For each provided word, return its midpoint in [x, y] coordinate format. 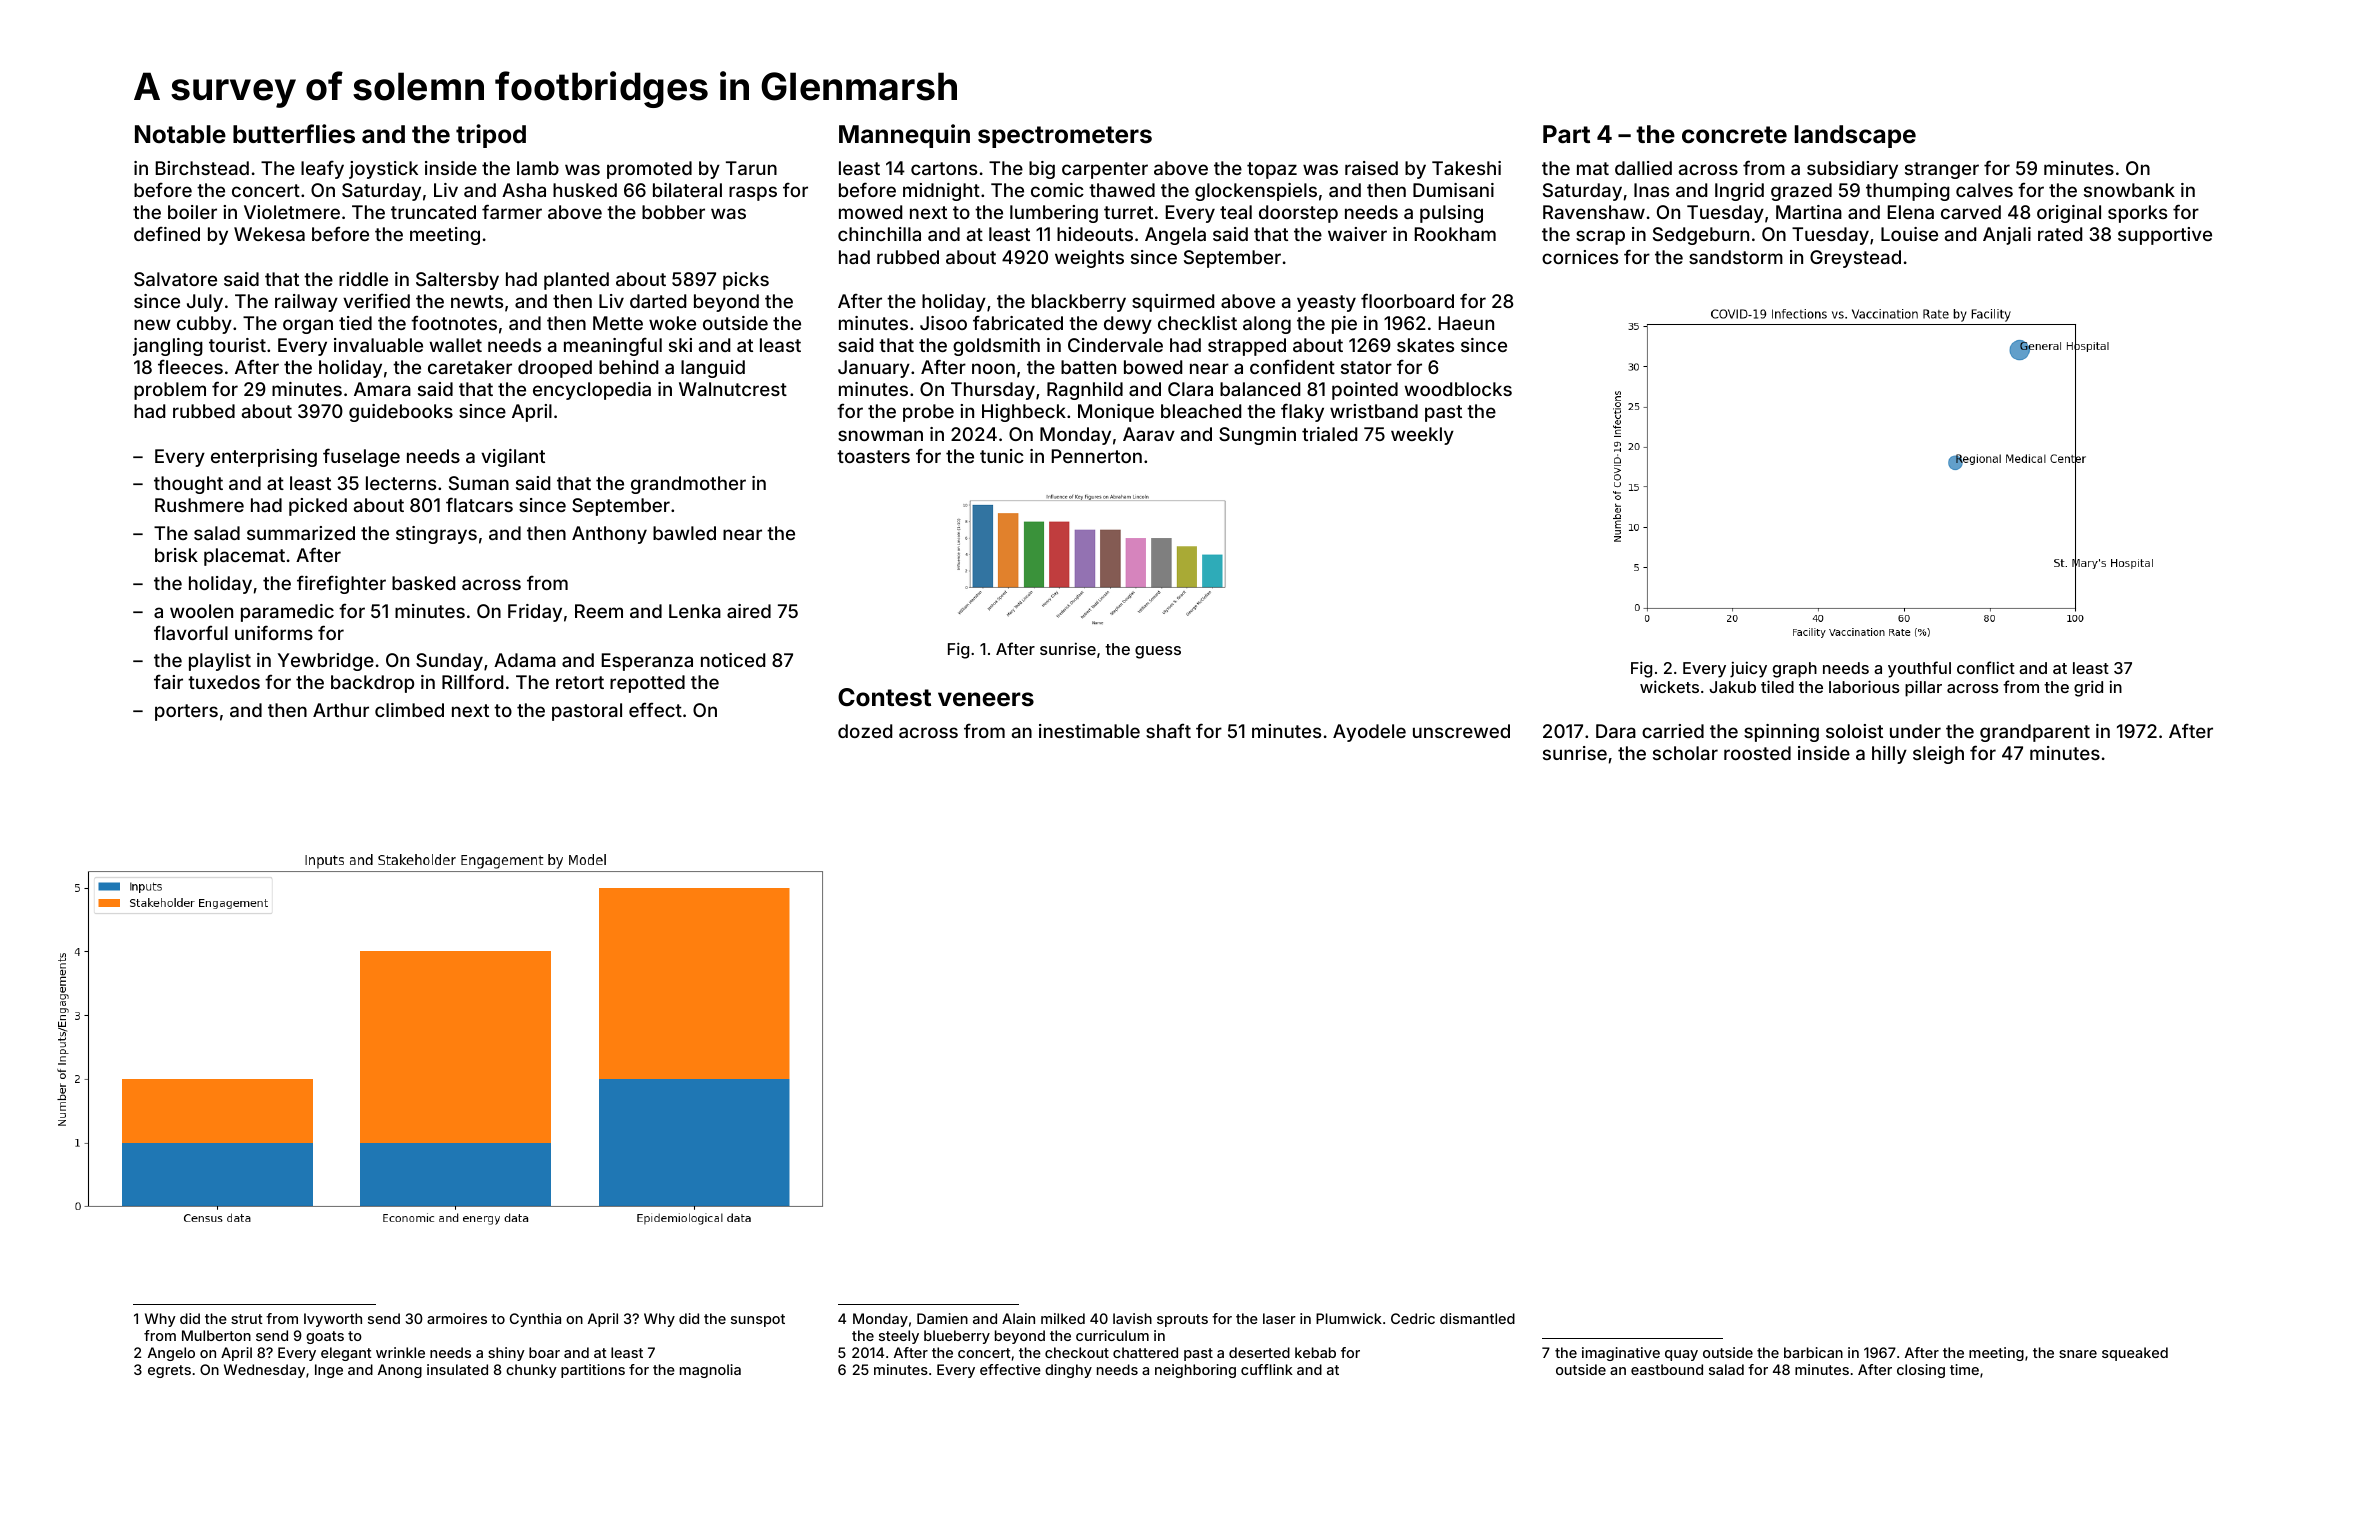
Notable [180, 134]
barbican [1813, 1352]
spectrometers [1065, 137]
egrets [169, 1371]
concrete [1734, 135]
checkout [1077, 1352]
